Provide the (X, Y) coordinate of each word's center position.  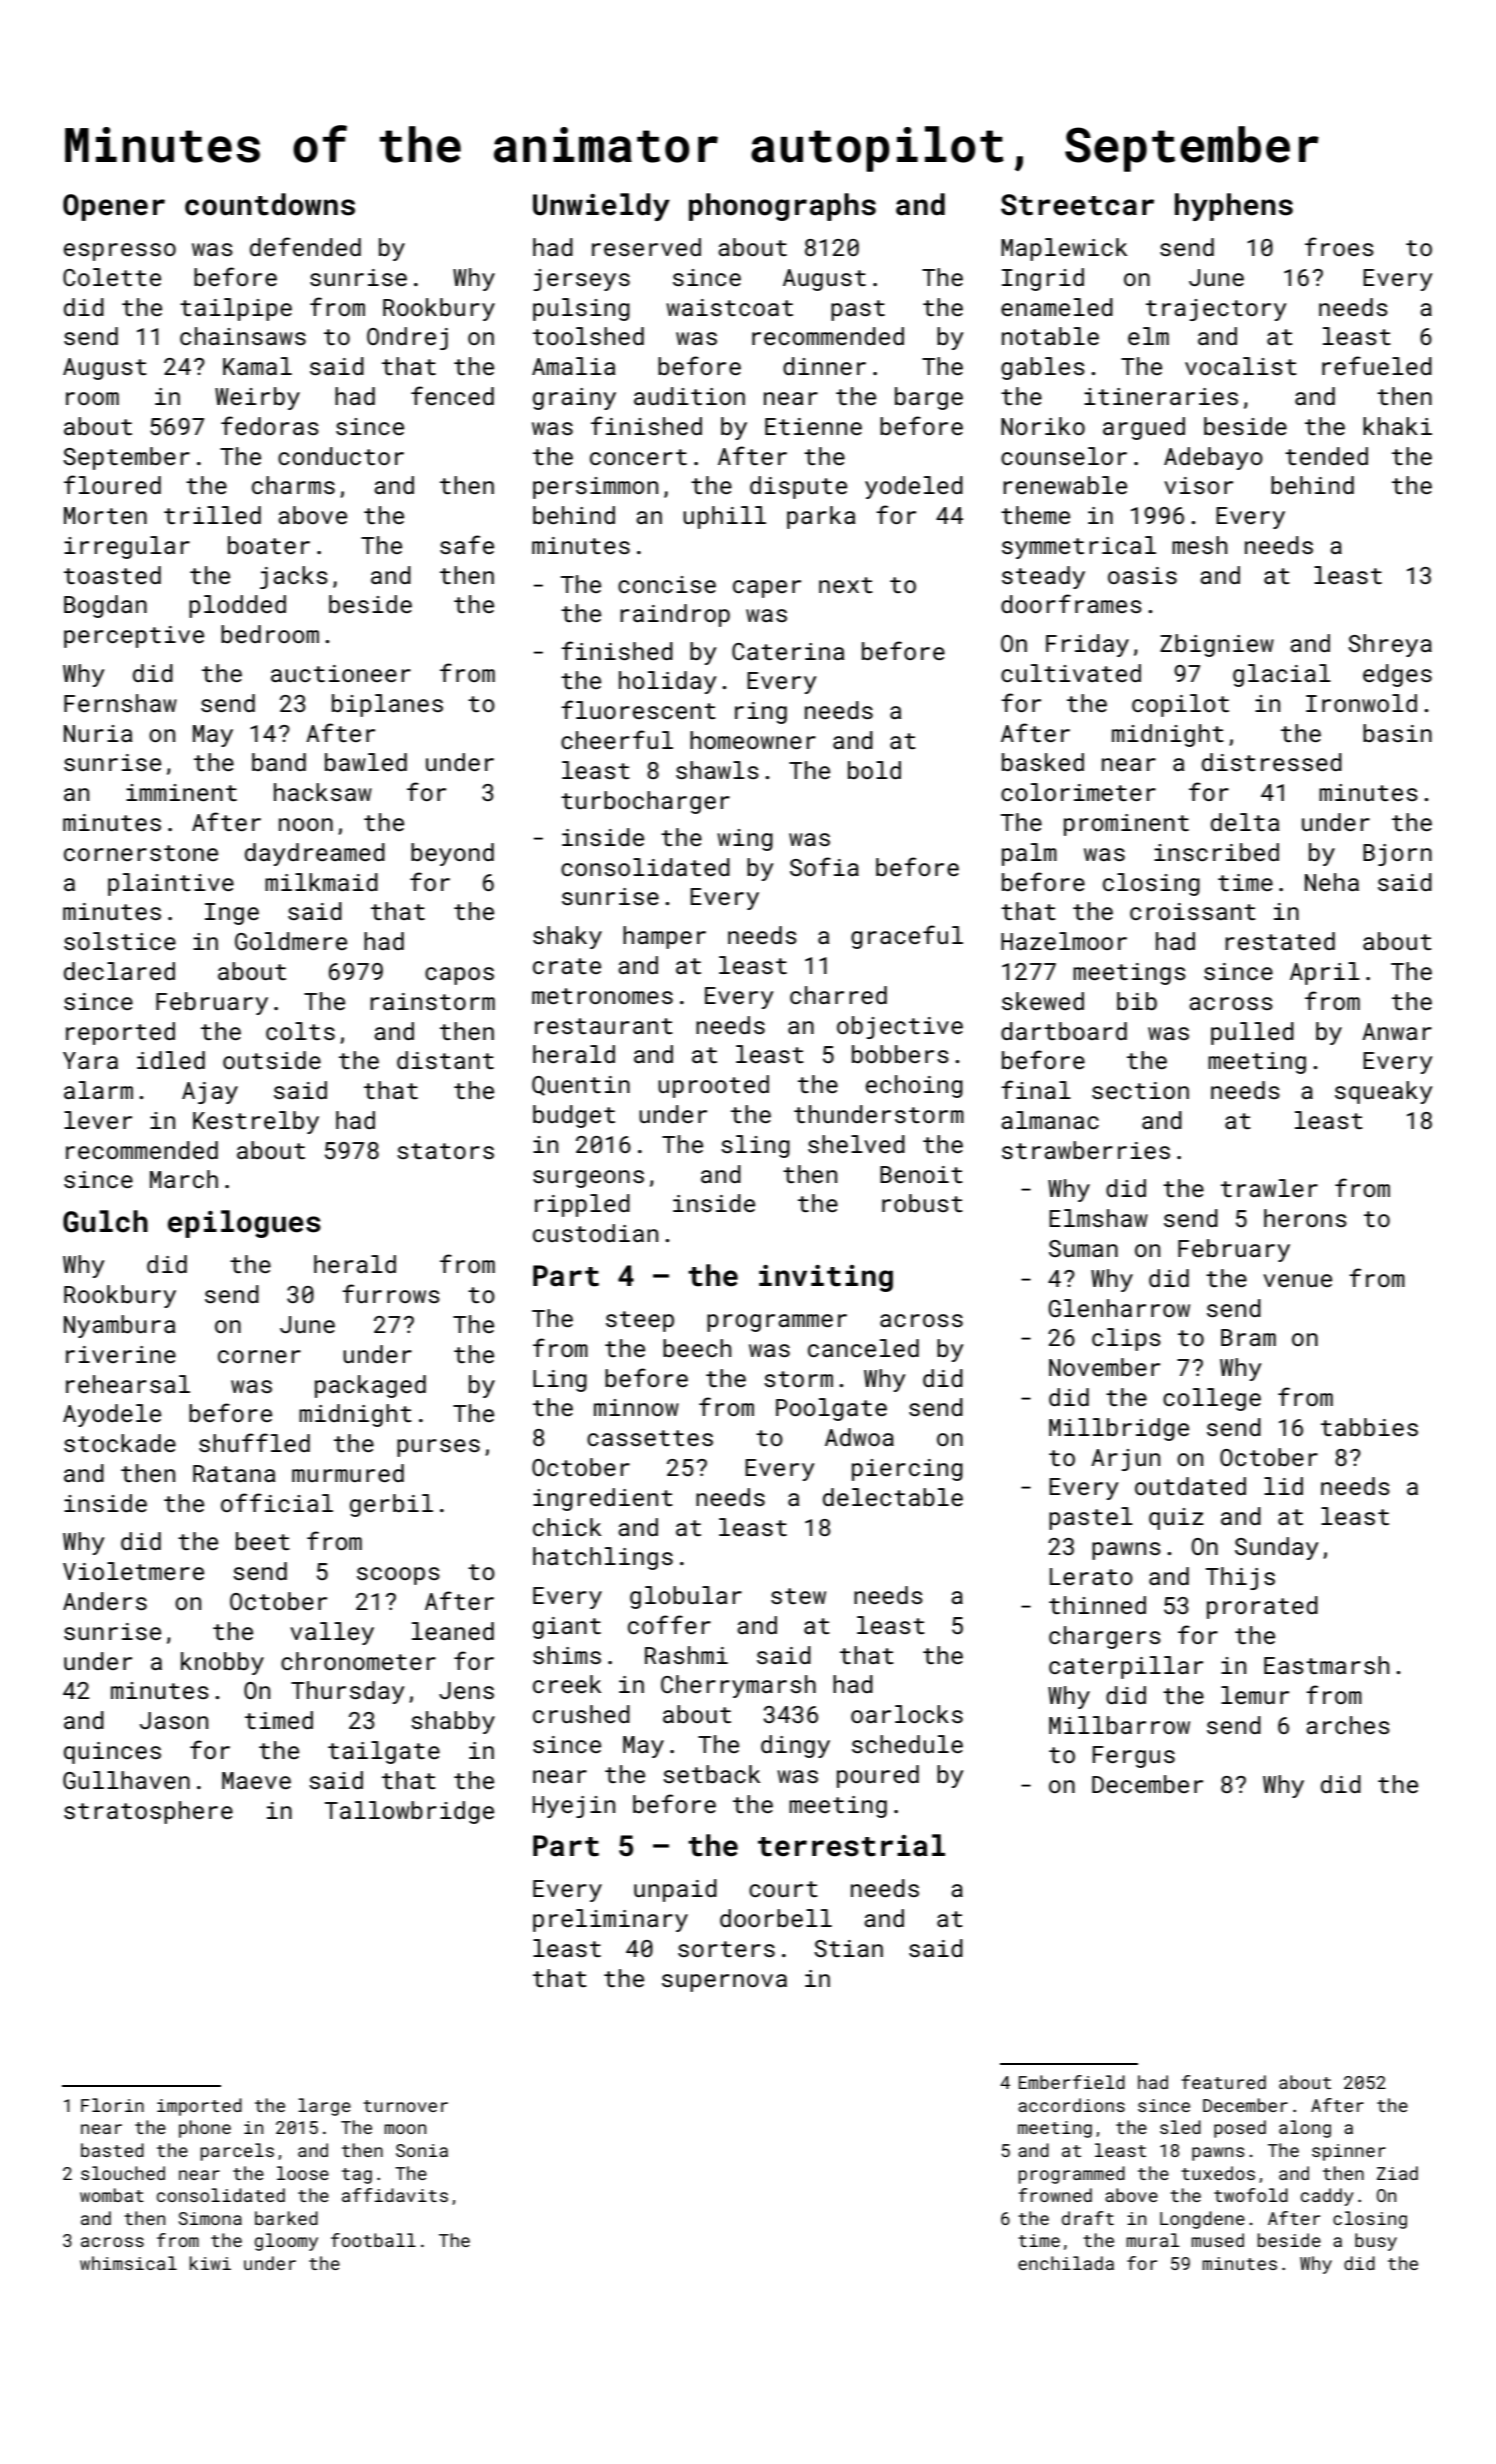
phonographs (782, 207)
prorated (1262, 1607)
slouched (123, 2173)
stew (798, 1596)
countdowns (270, 204)
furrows (391, 1293)
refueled (1377, 365)
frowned (1055, 2195)
